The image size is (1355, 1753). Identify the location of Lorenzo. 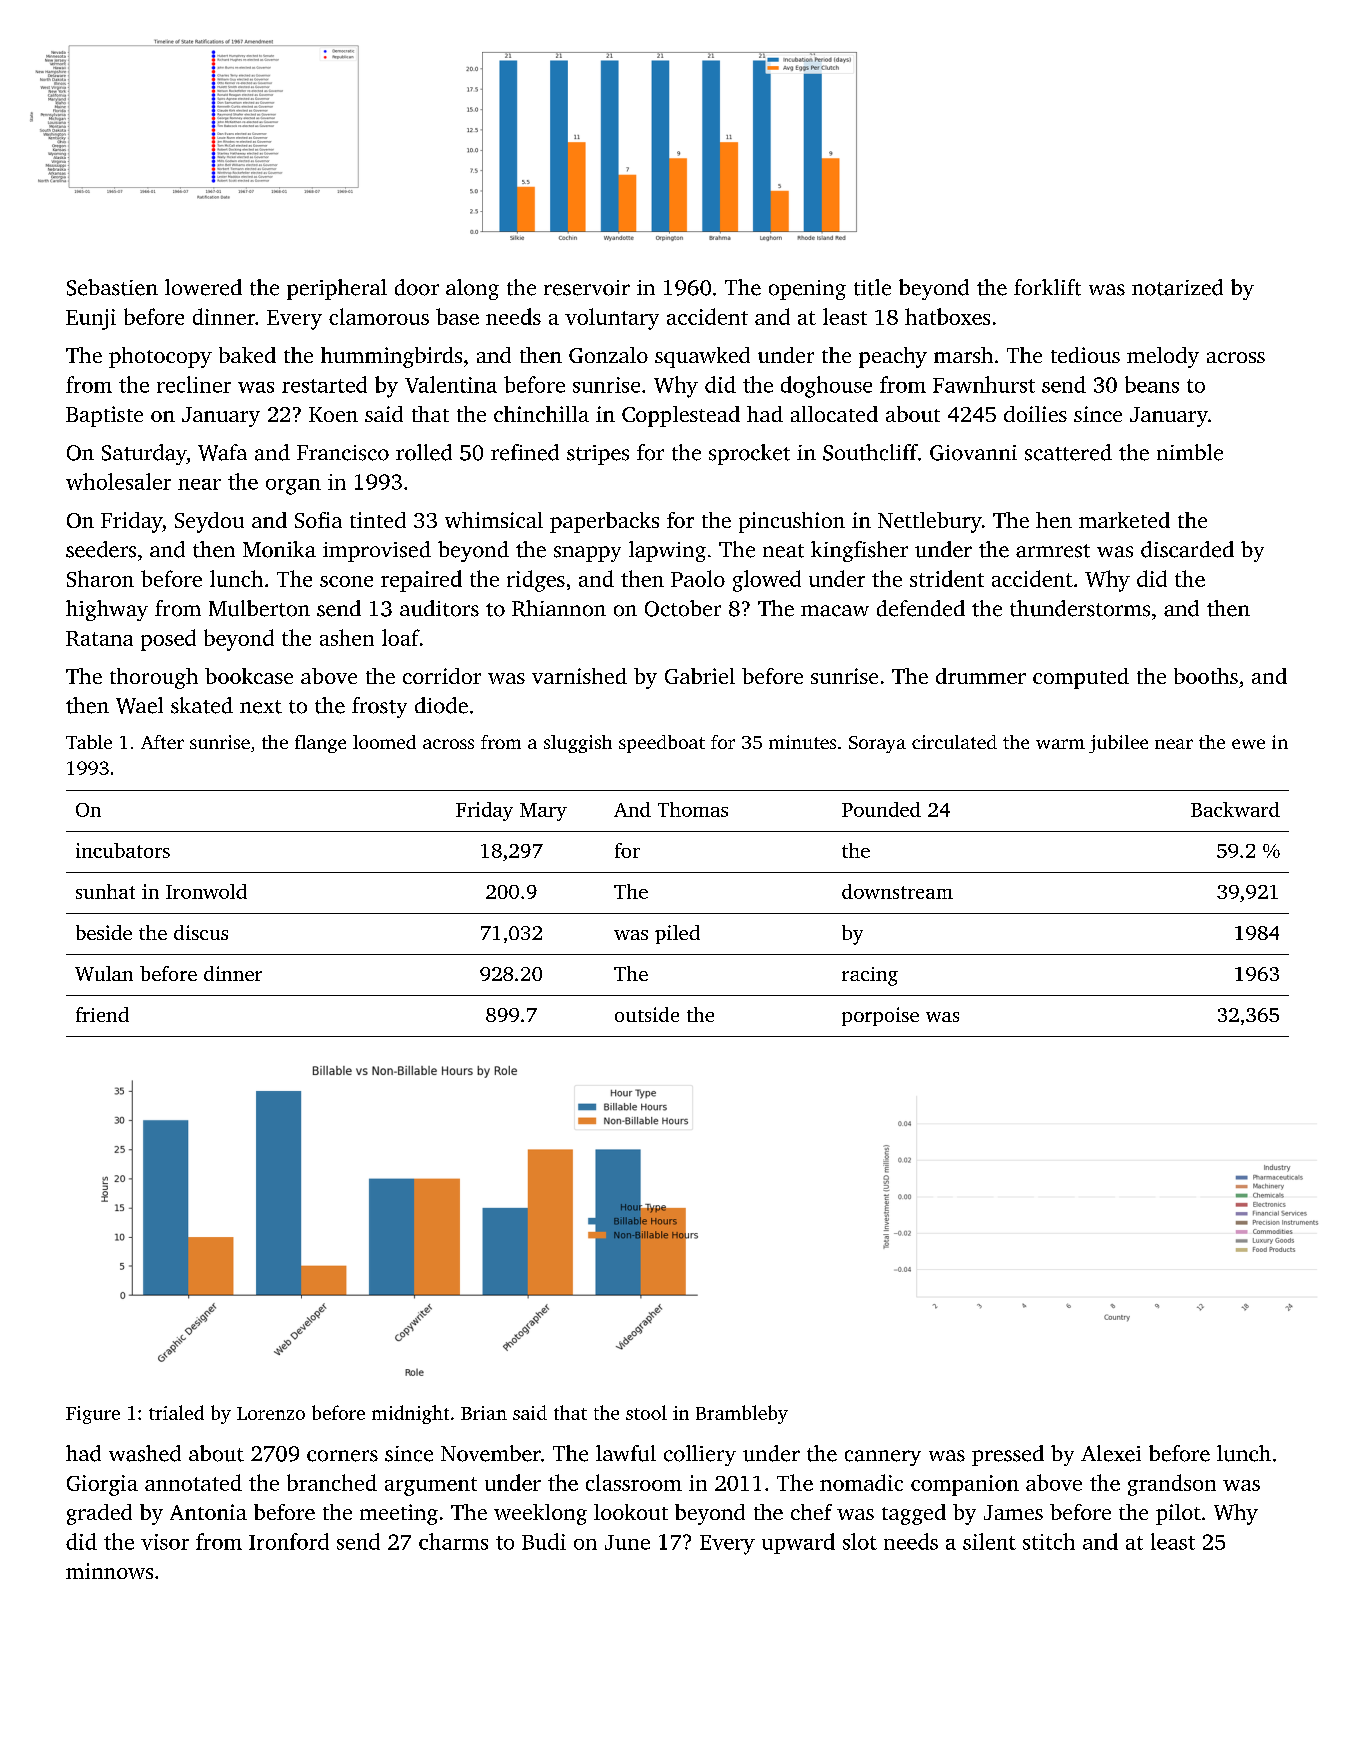
(271, 1413).
